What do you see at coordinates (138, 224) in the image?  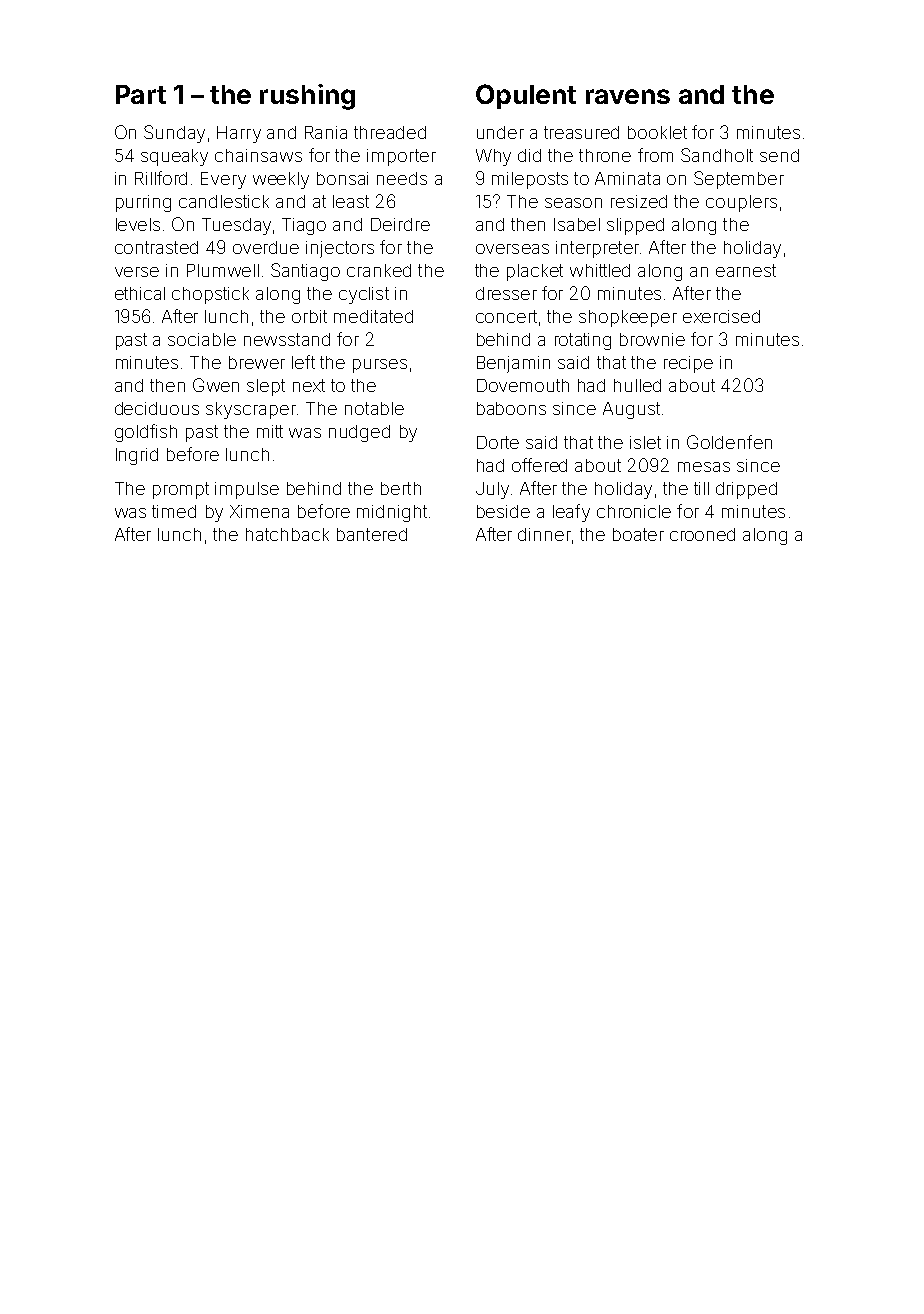 I see `levels` at bounding box center [138, 224].
